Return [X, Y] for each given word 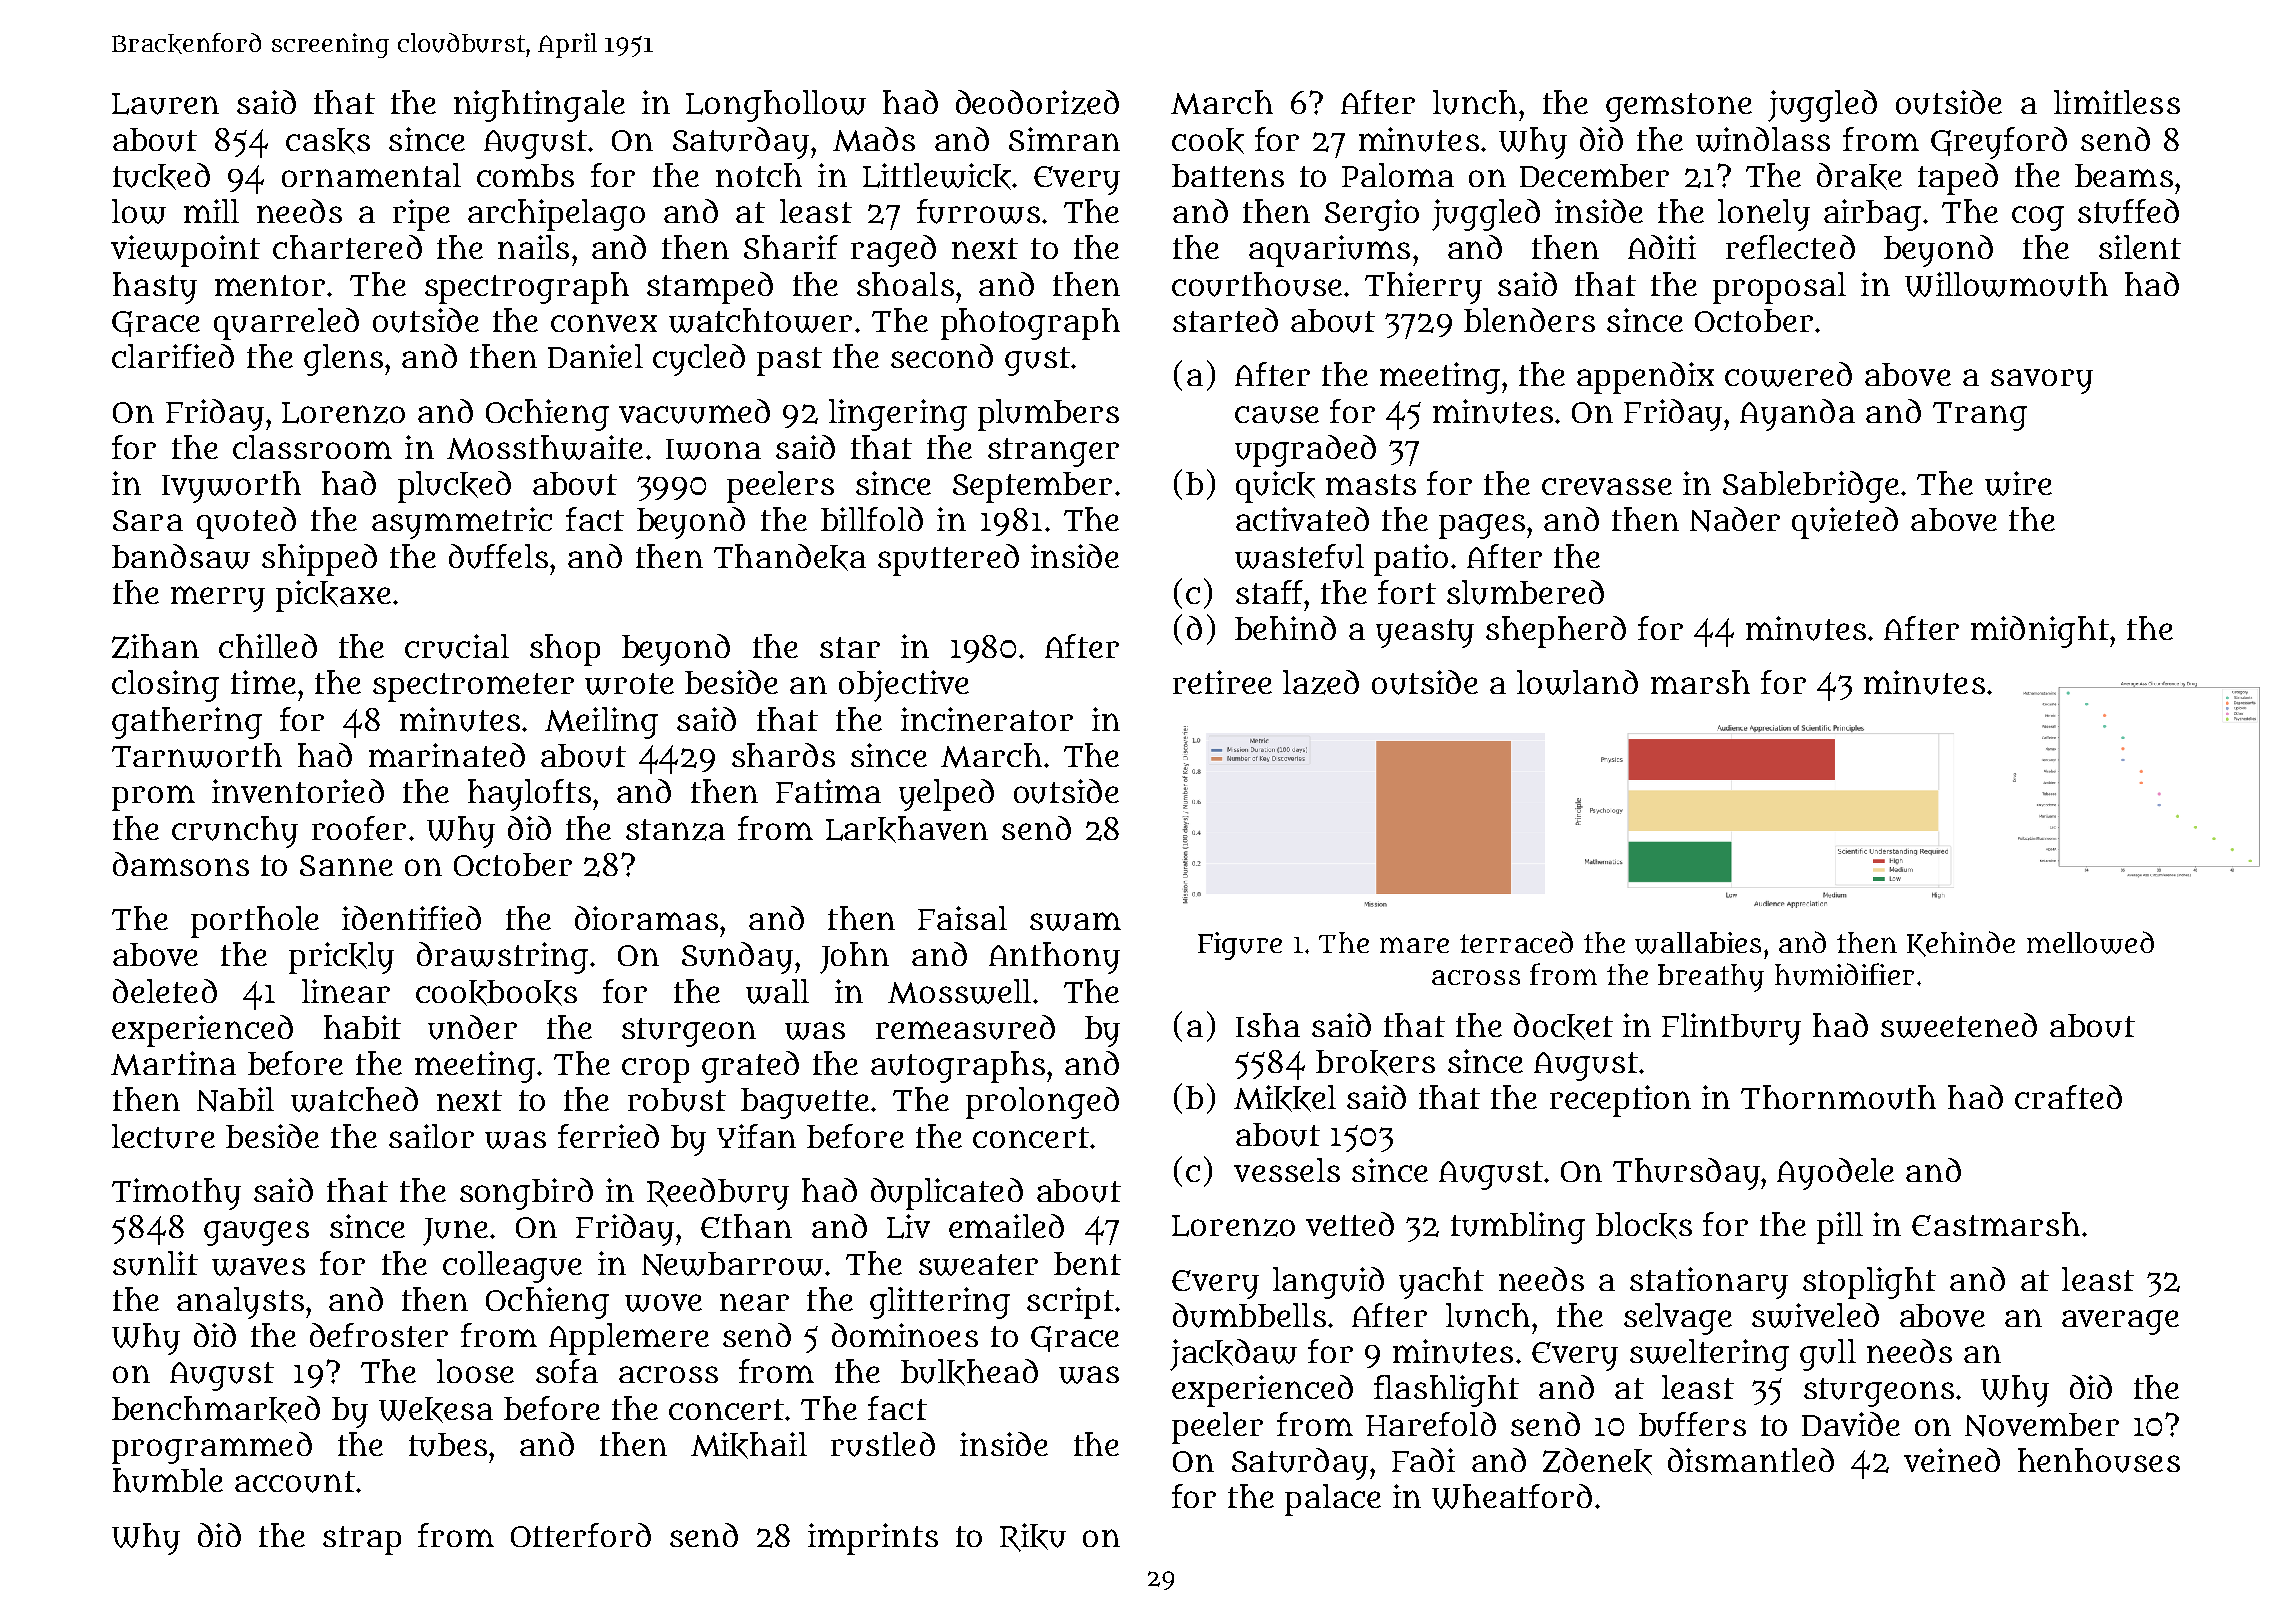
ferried [608, 1136]
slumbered [1525, 592]
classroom [312, 447]
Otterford [581, 1535]
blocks [1644, 1225]
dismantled [1751, 1460]
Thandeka [790, 557]
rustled [883, 1444]
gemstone [1679, 107]
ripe [421, 215]
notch [759, 175]
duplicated [947, 1194]
